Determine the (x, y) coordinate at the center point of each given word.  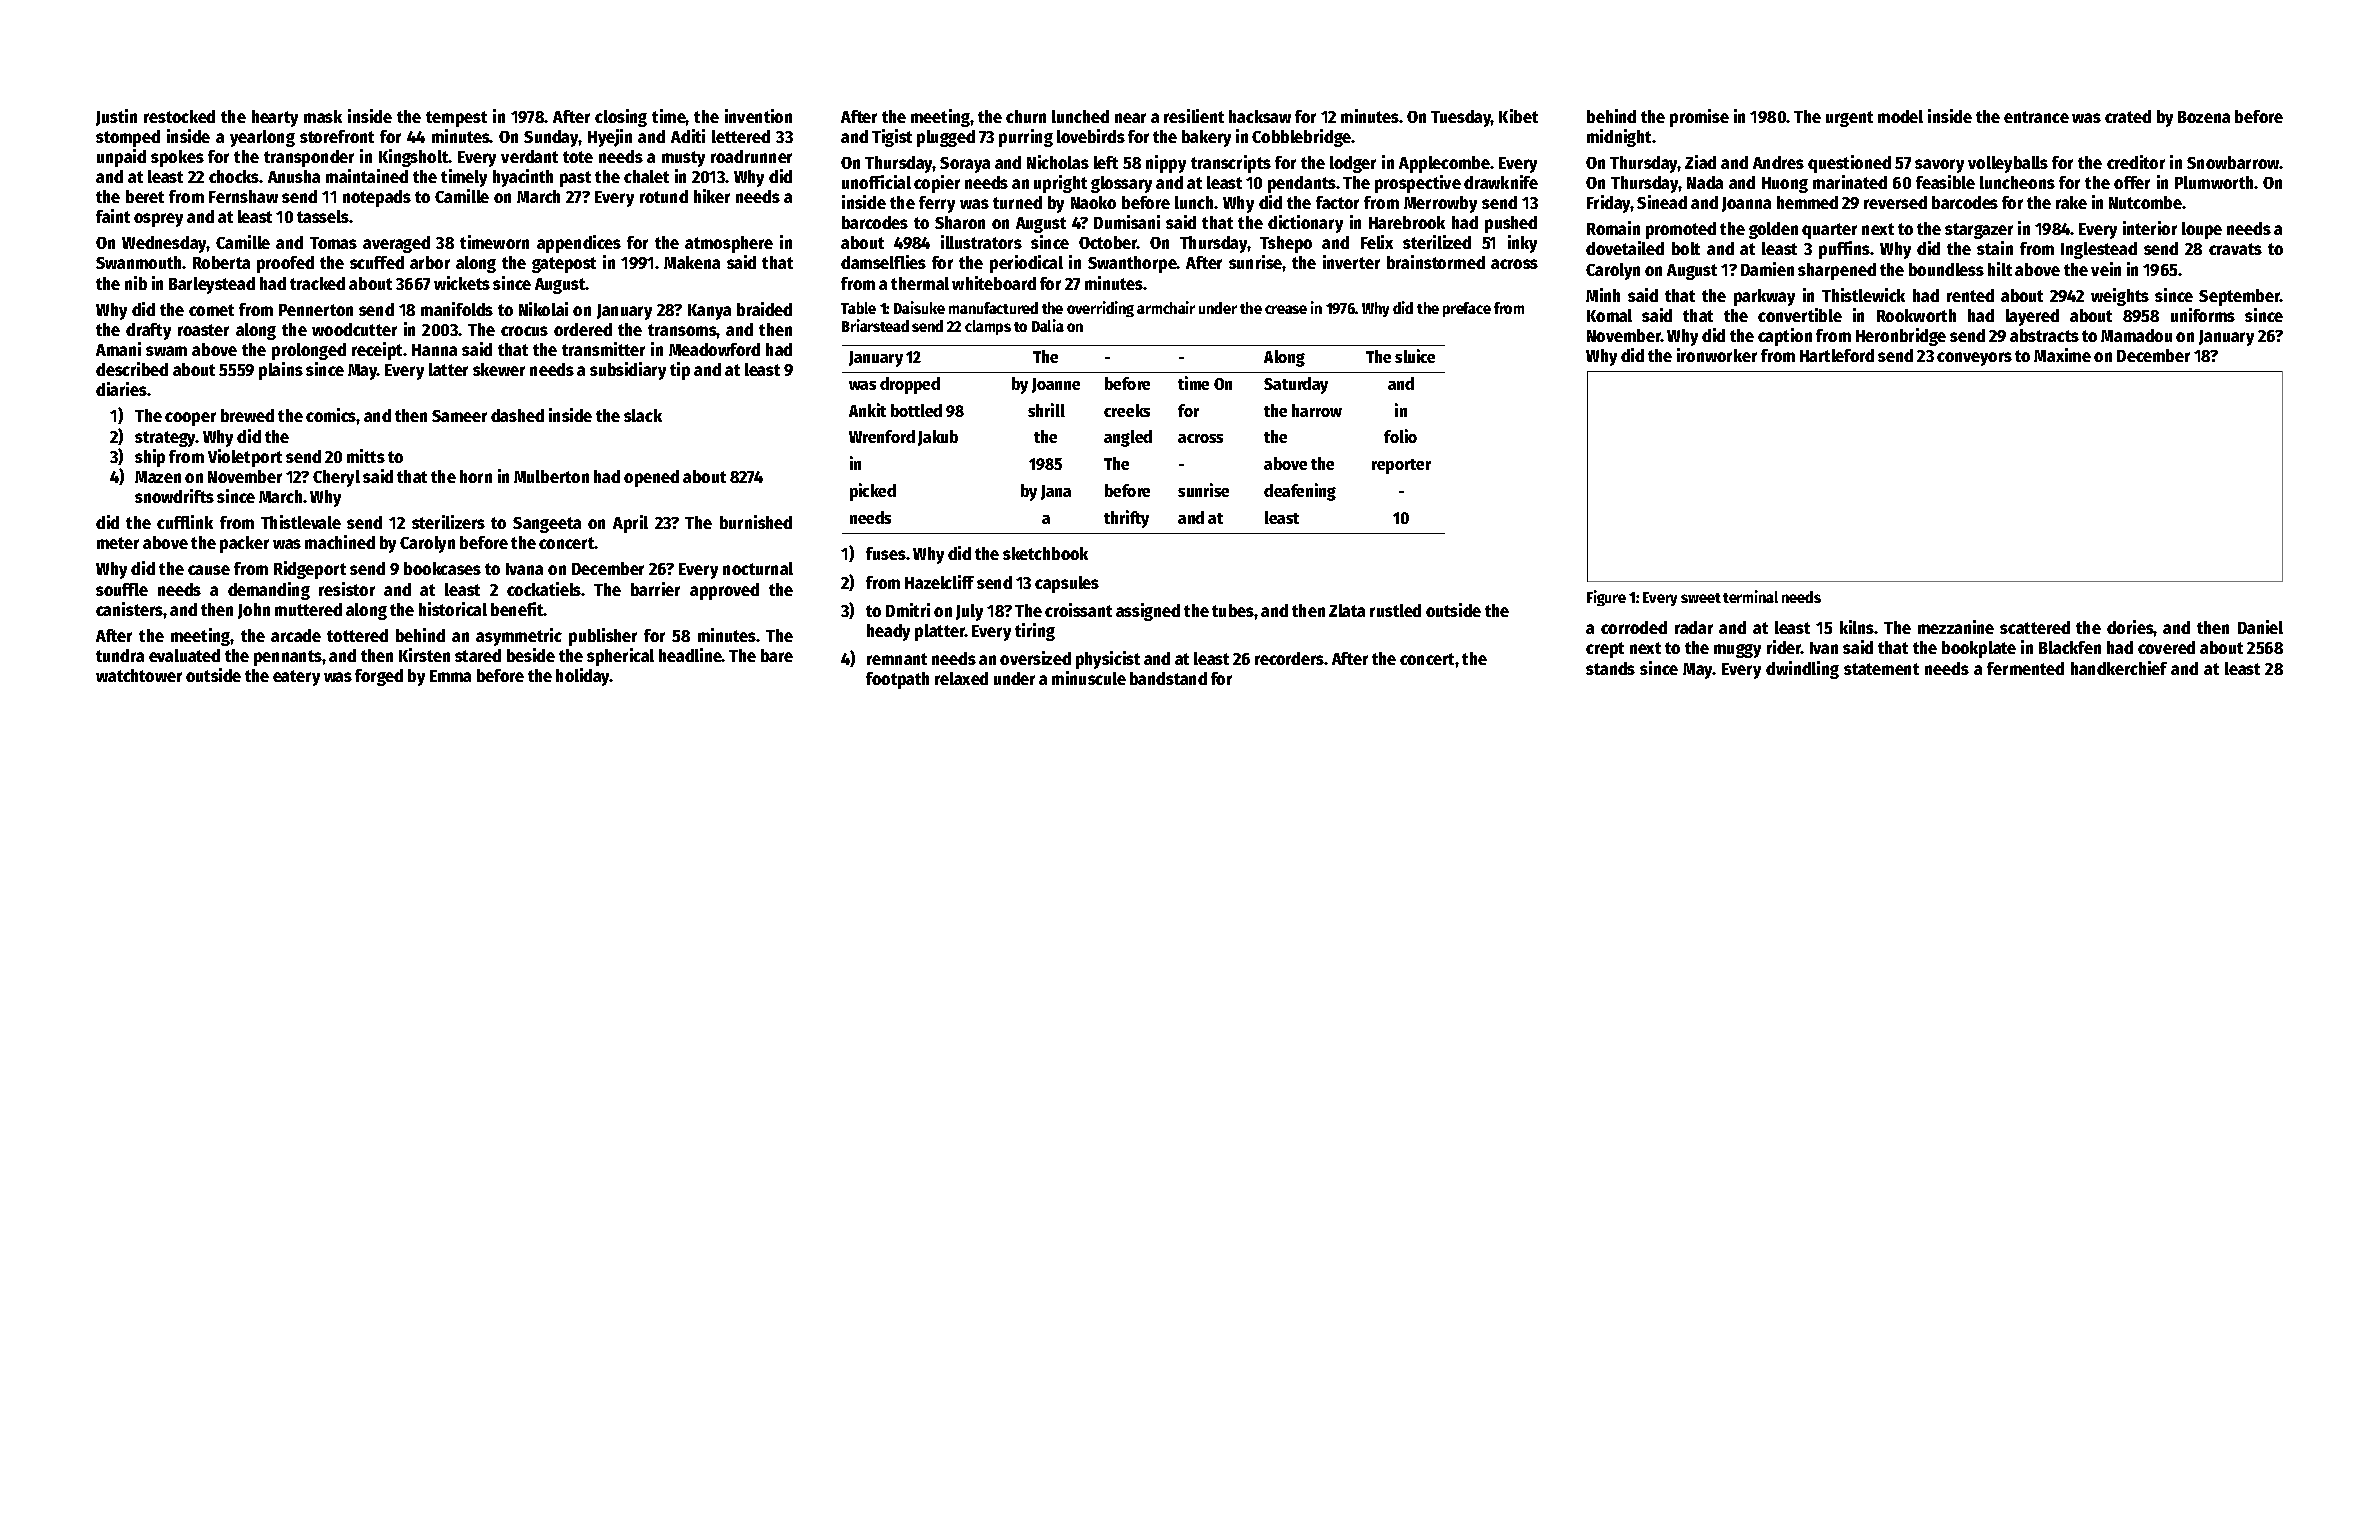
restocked (179, 116)
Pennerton (316, 310)
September (2239, 297)
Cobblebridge (1301, 138)
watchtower (139, 675)
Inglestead (2099, 250)
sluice (1415, 356)
